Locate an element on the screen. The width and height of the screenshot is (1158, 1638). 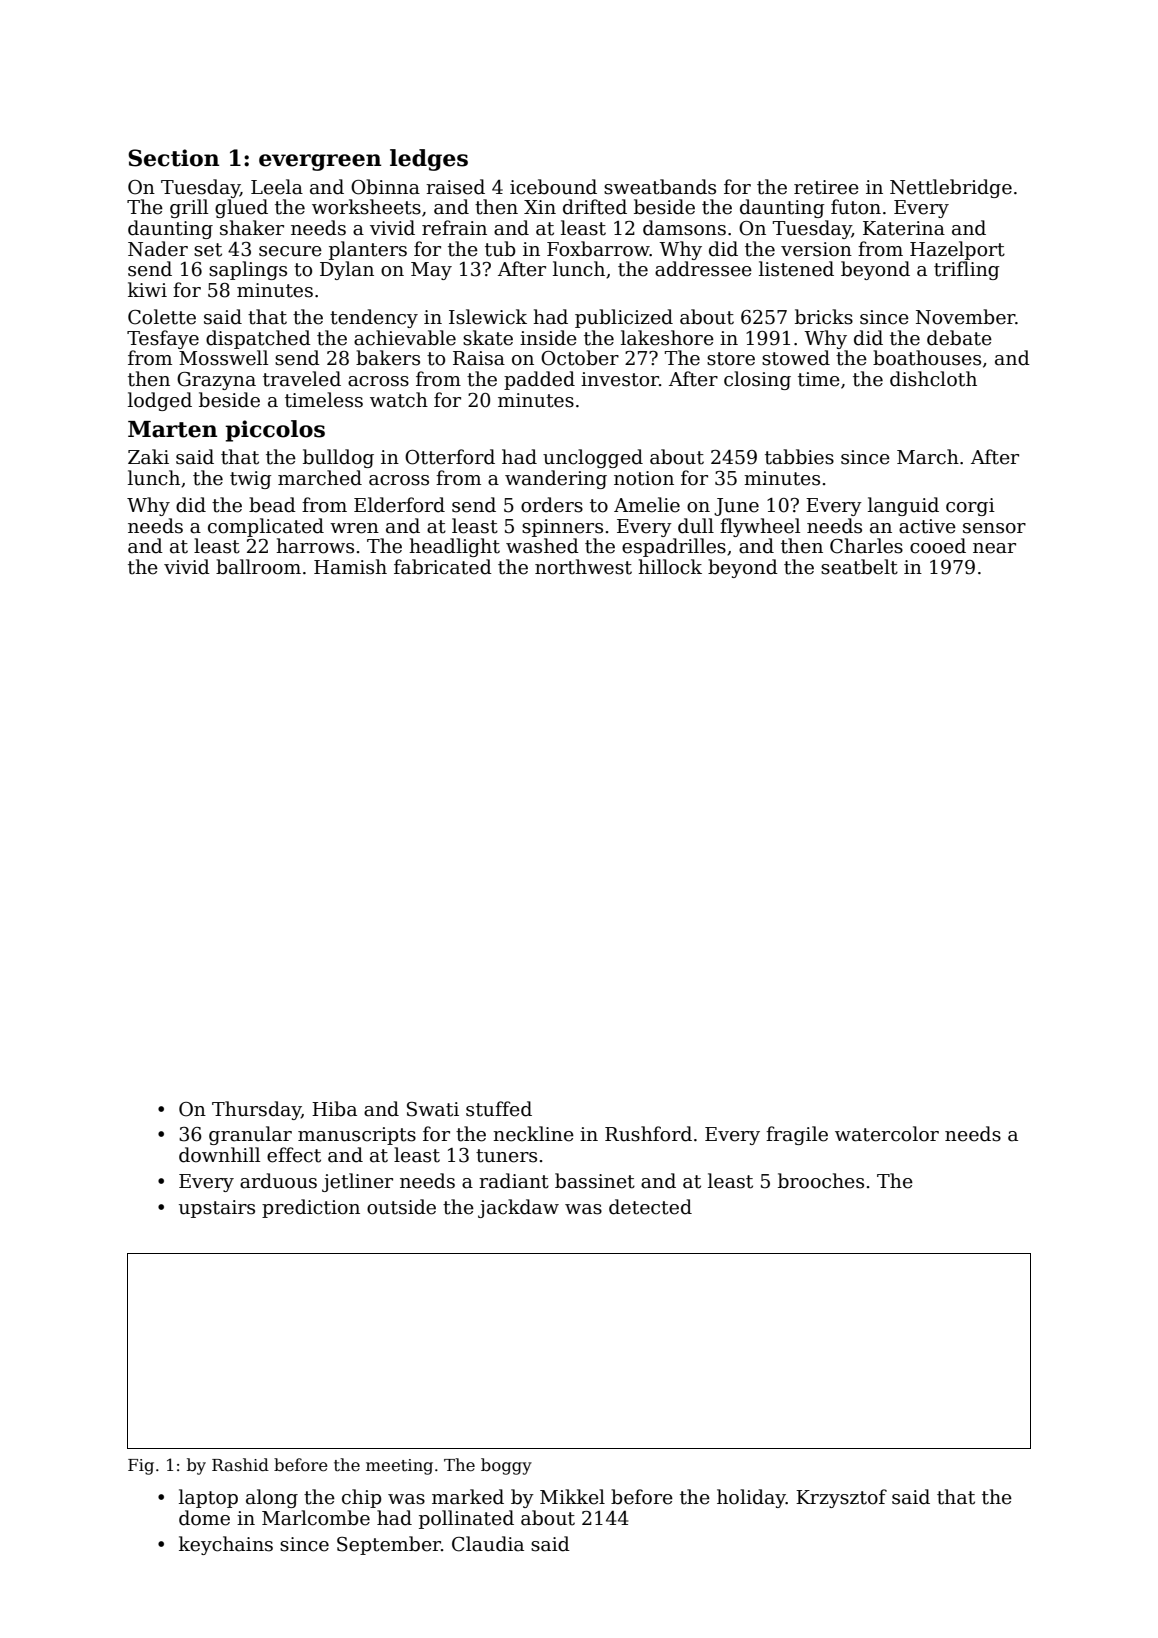
prediction is located at coordinates (311, 1208).
